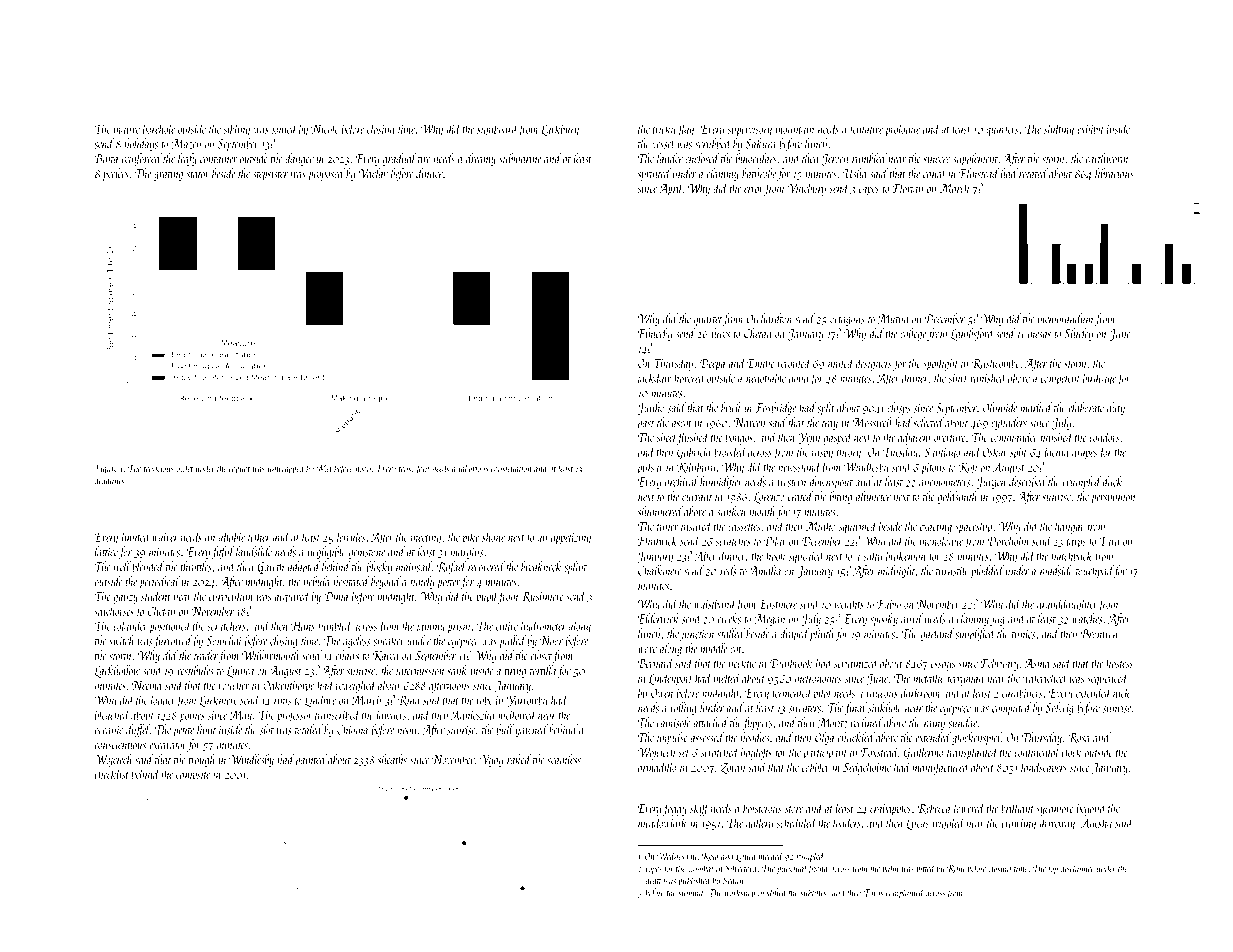 Image resolution: width=1233 pixels, height=952 pixels. What do you see at coordinates (1119, 663) in the image?
I see `hostess` at bounding box center [1119, 663].
